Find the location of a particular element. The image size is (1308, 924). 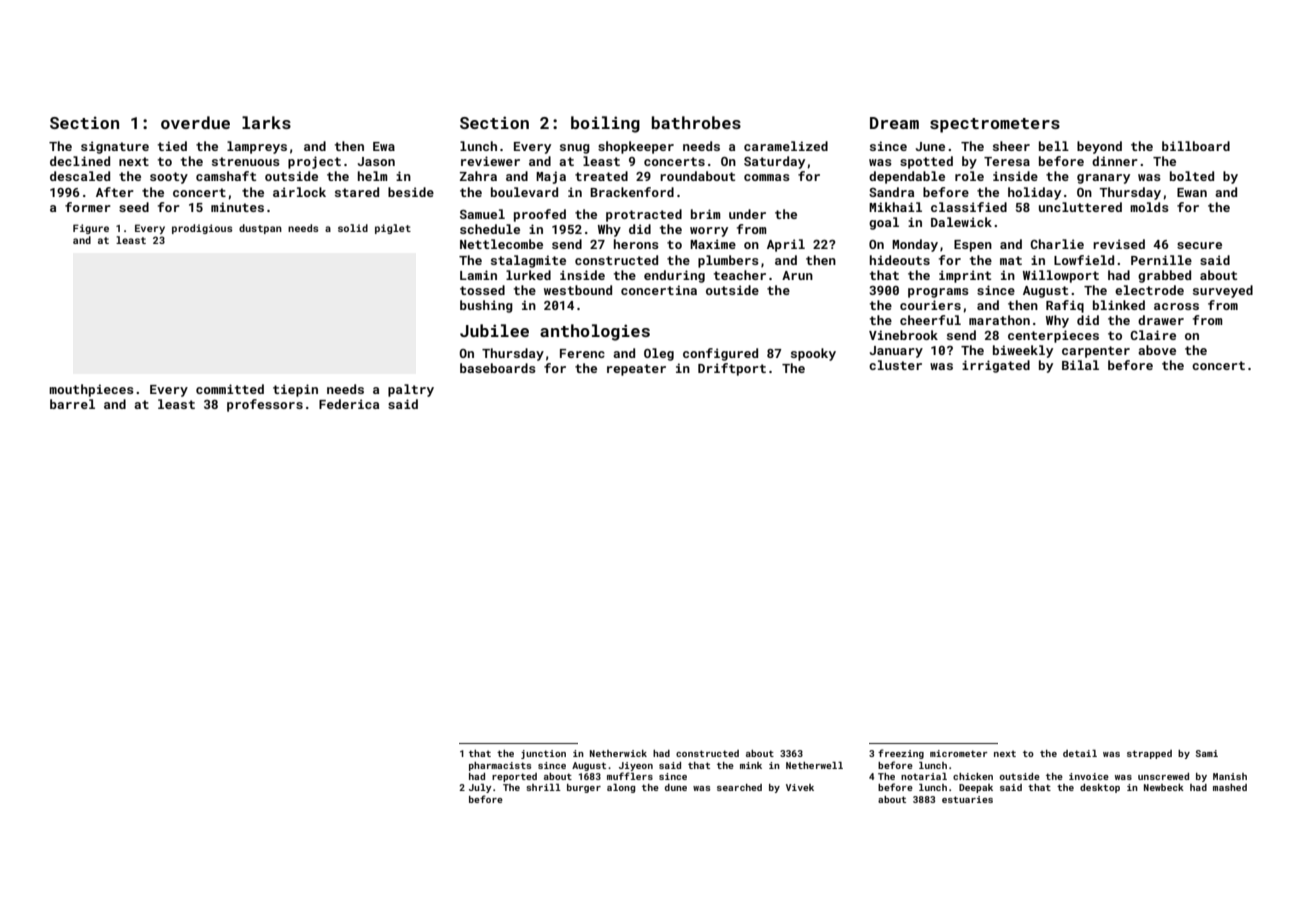

detail is located at coordinates (1080, 753).
